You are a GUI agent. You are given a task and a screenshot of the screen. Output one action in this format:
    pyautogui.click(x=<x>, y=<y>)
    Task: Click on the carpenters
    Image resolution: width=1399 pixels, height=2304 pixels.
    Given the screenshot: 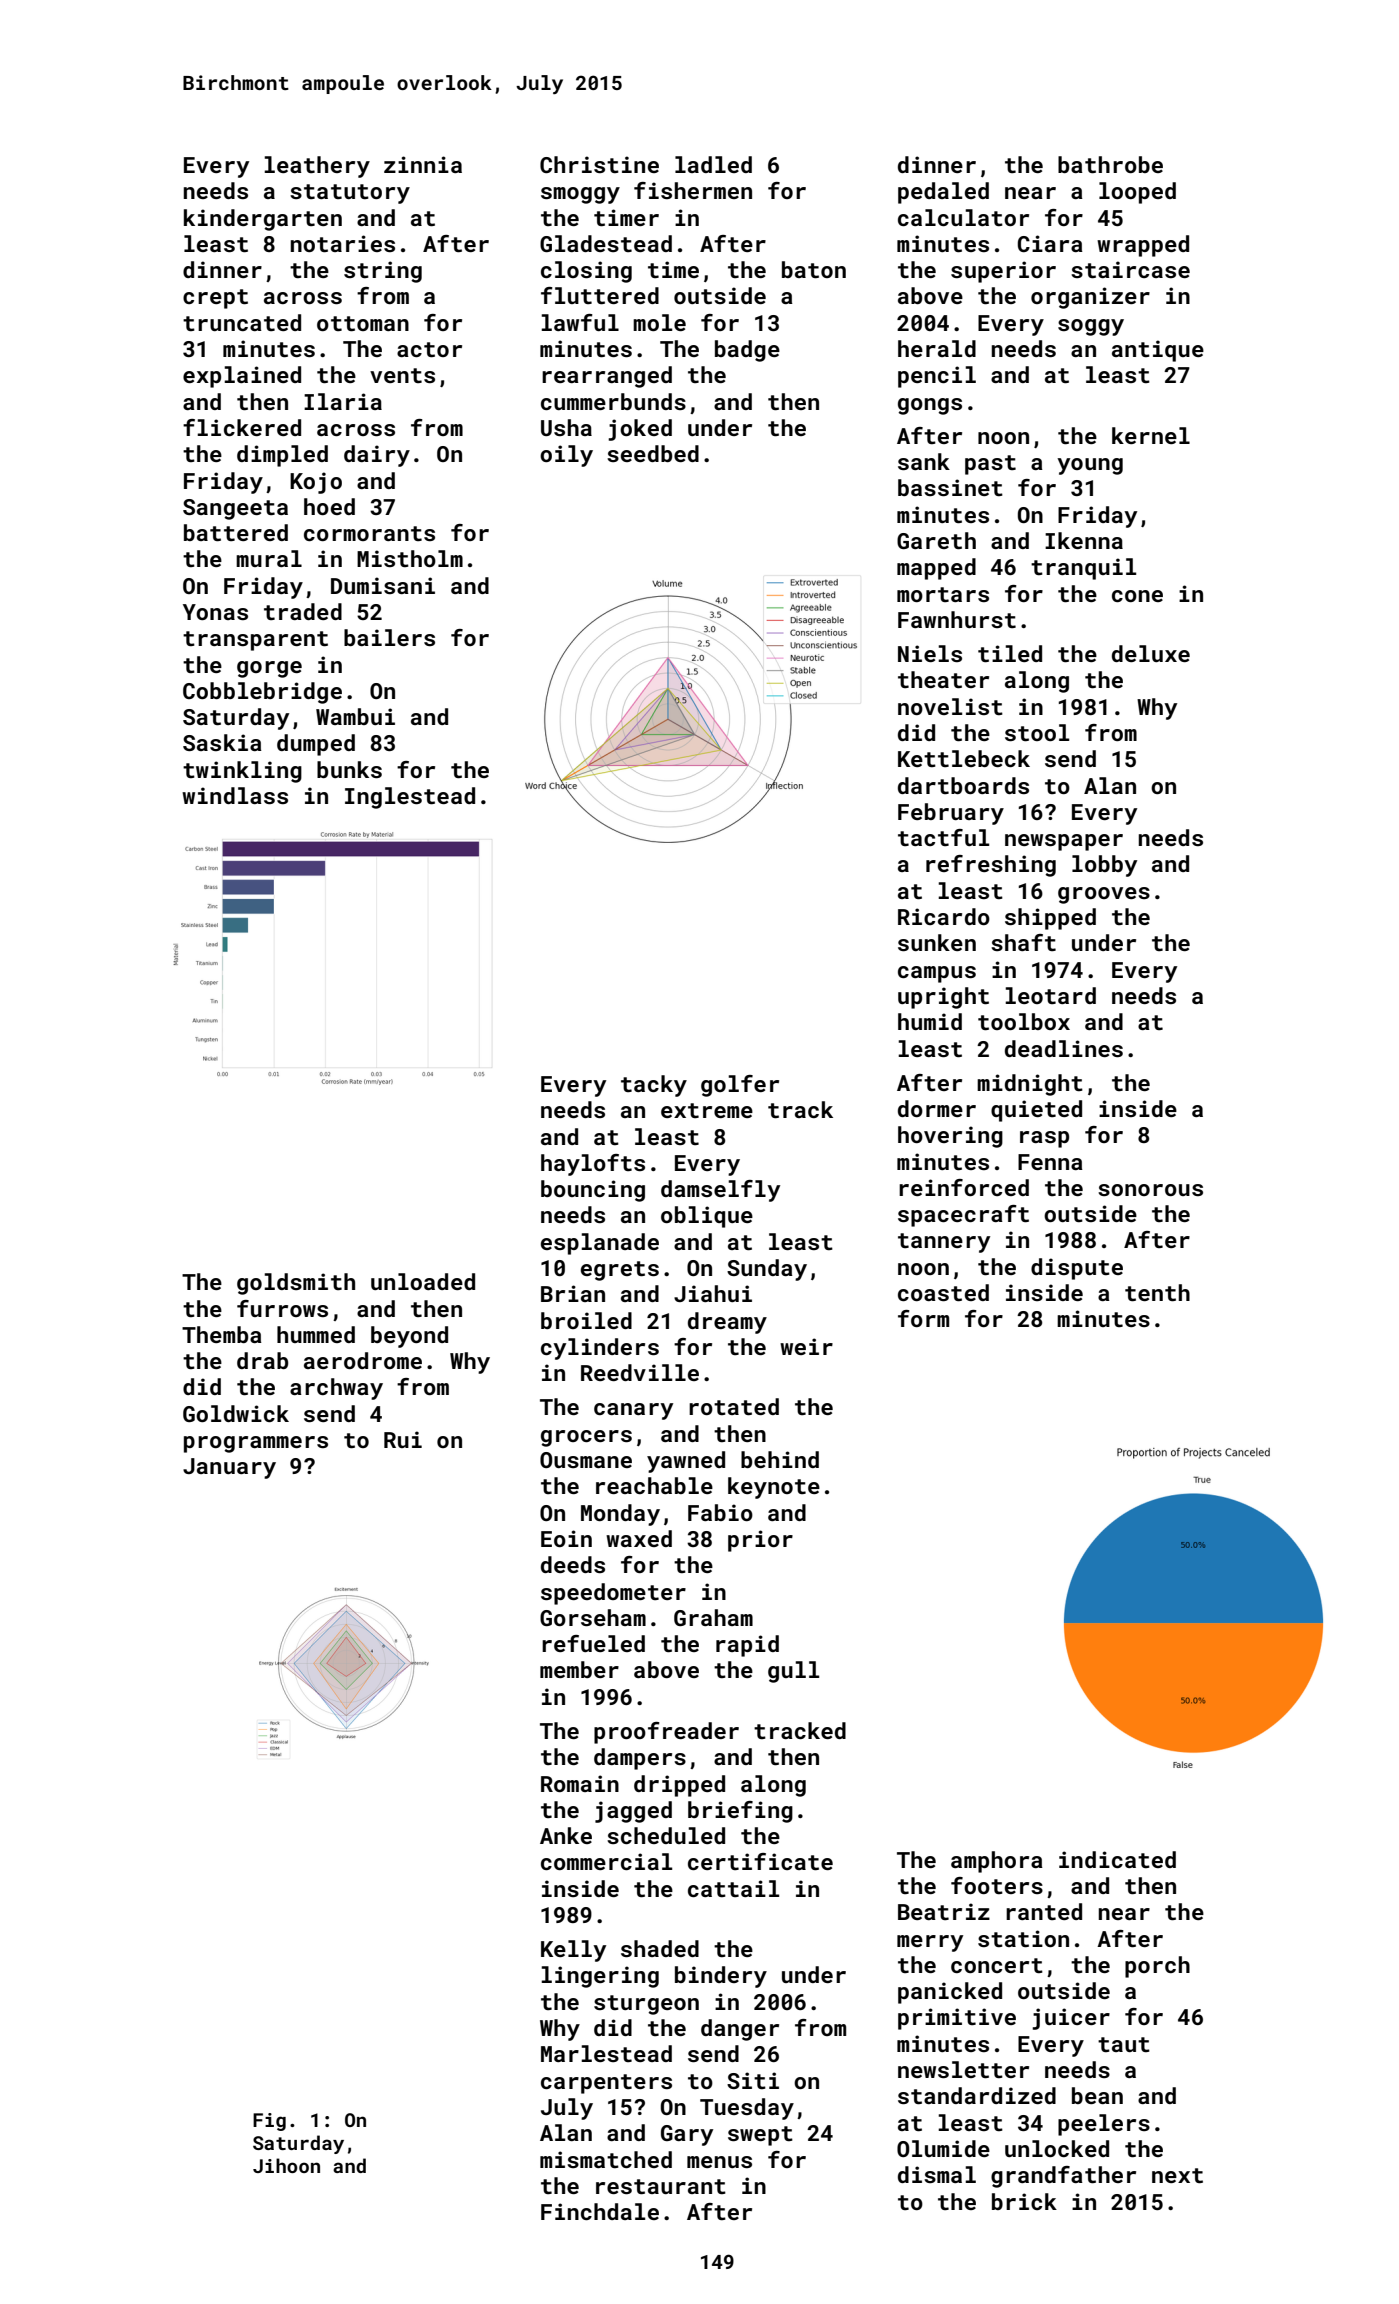 What is the action you would take?
    pyautogui.click(x=606, y=2084)
